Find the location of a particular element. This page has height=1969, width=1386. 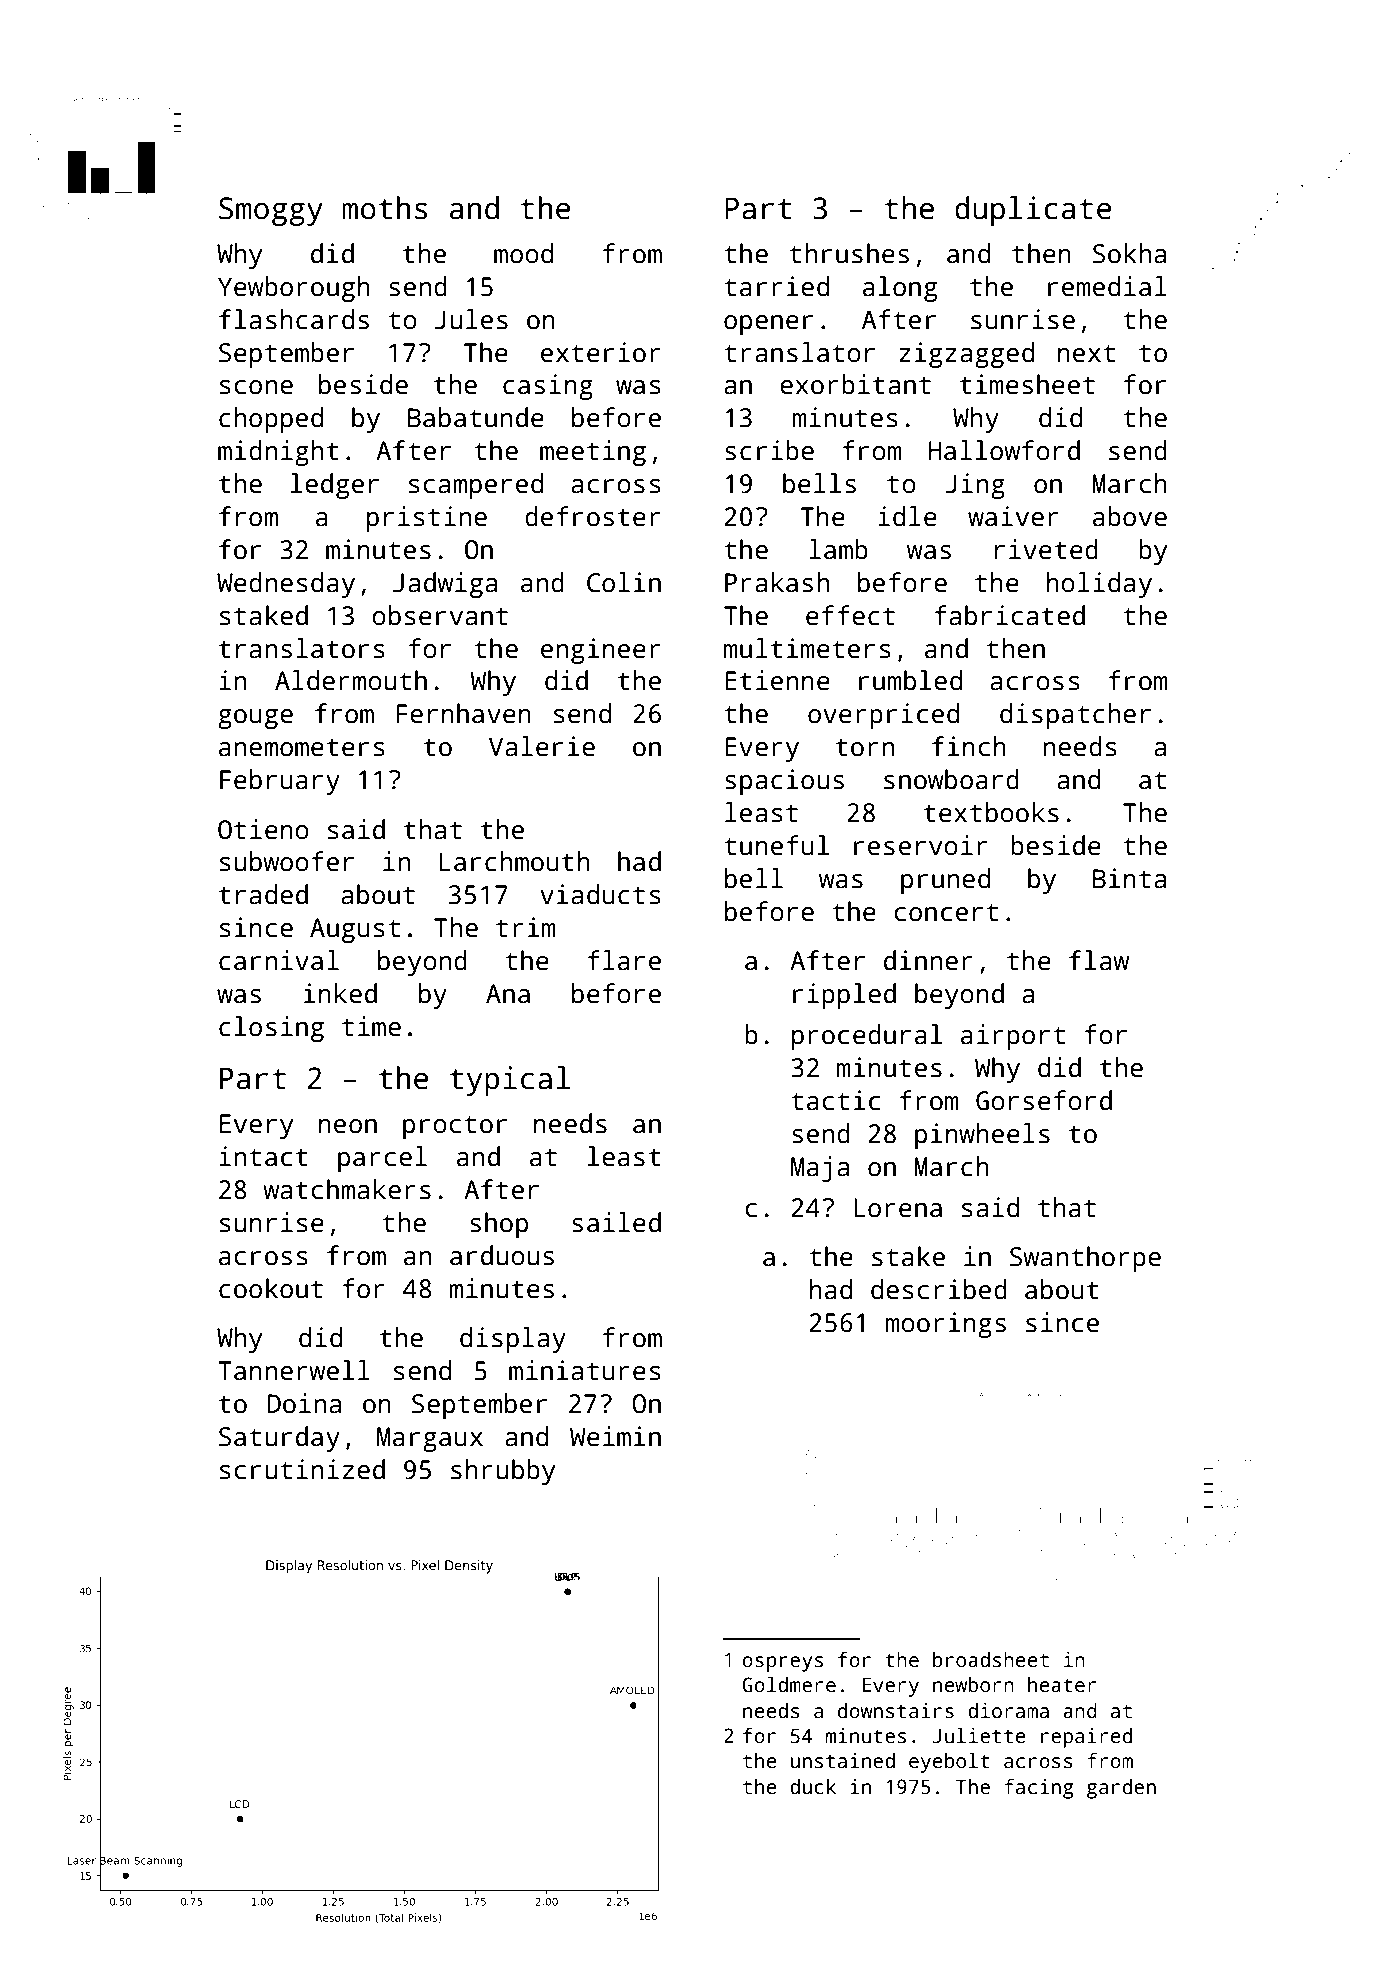

chopped is located at coordinates (271, 420).
